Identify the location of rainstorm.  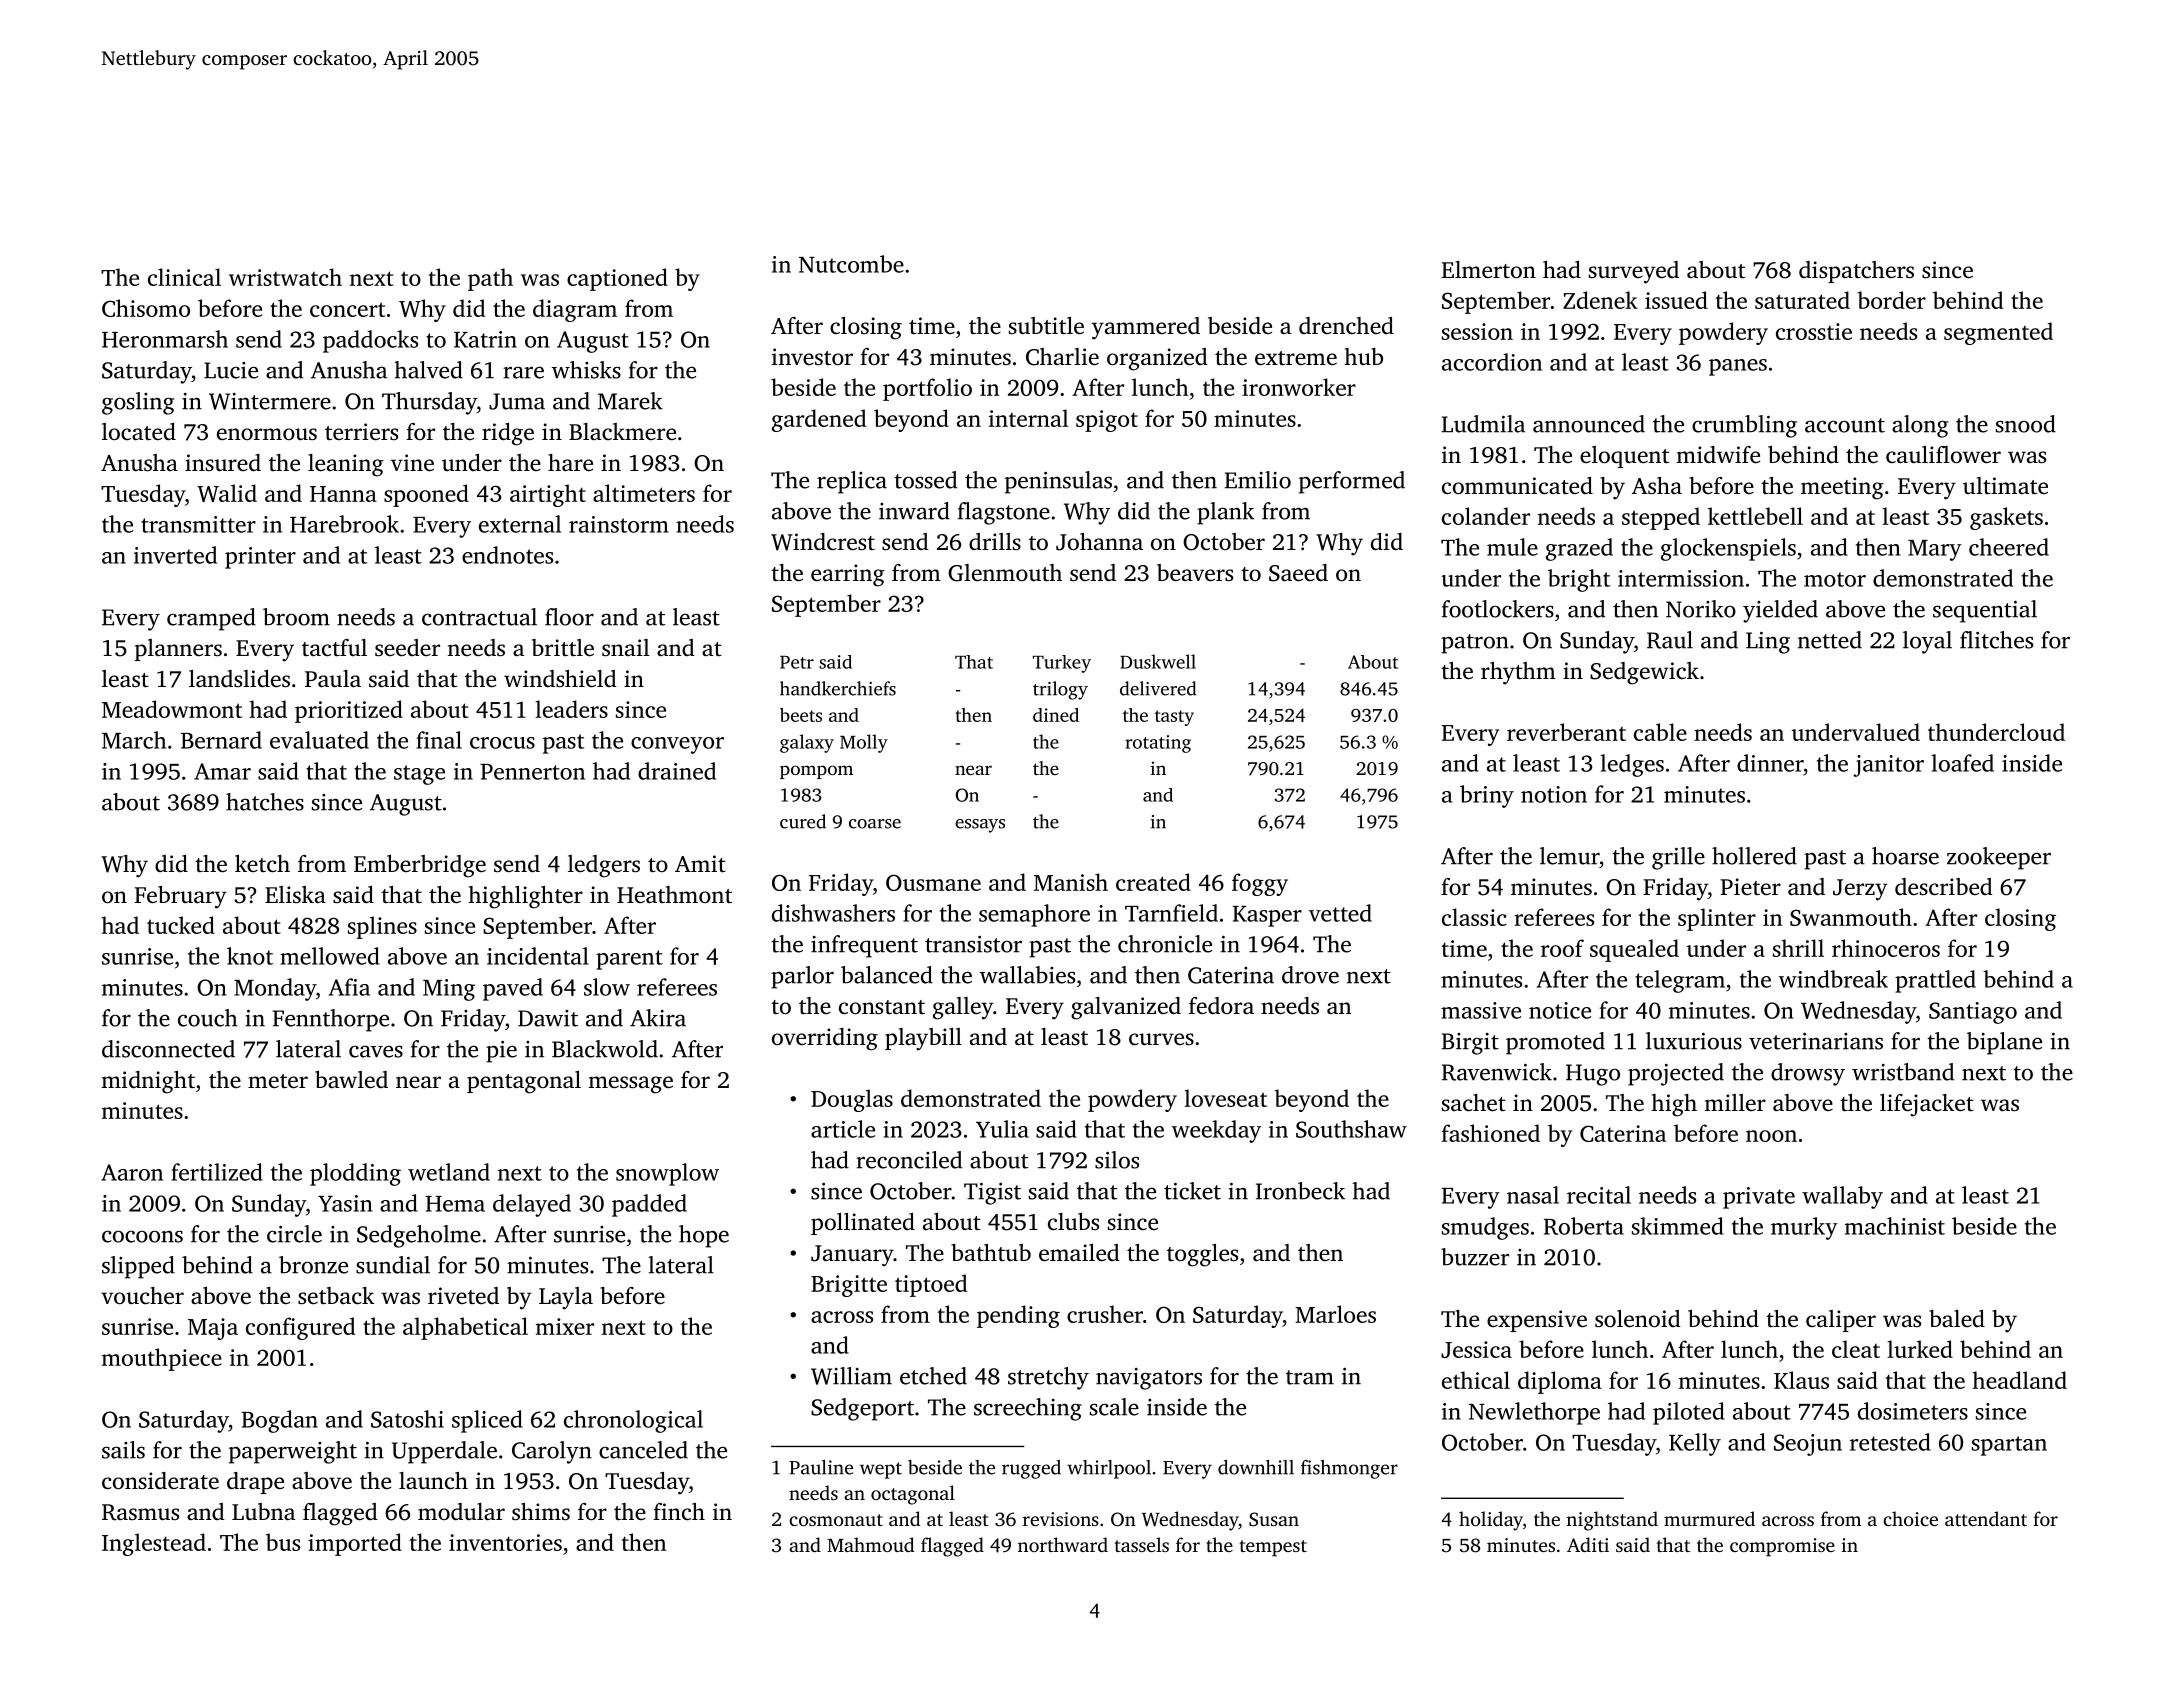
(619, 524).
